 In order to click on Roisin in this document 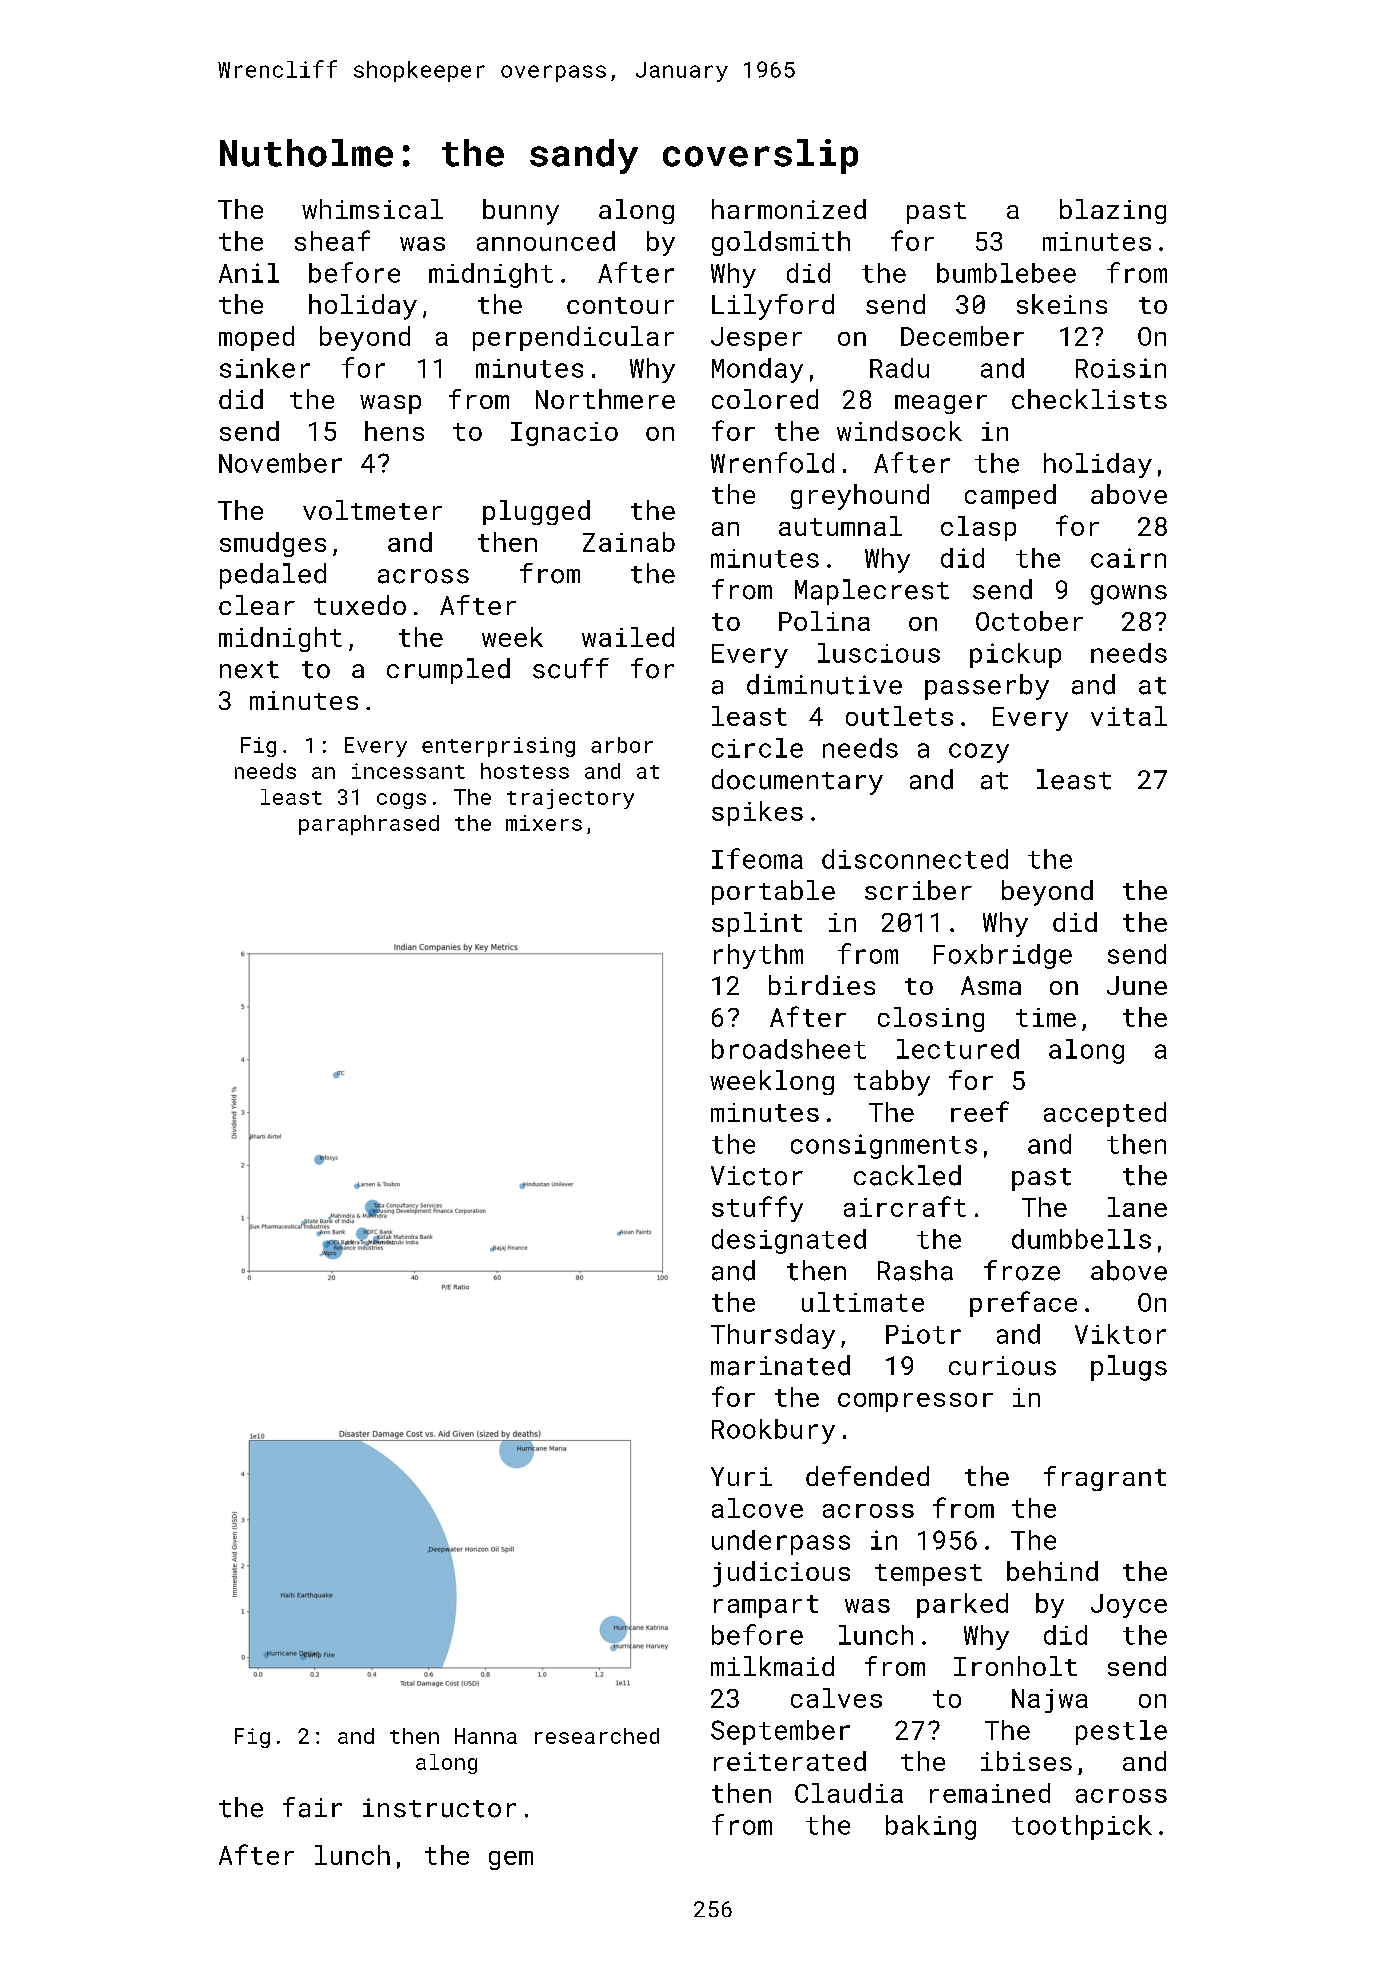, I will do `click(1121, 368)`.
